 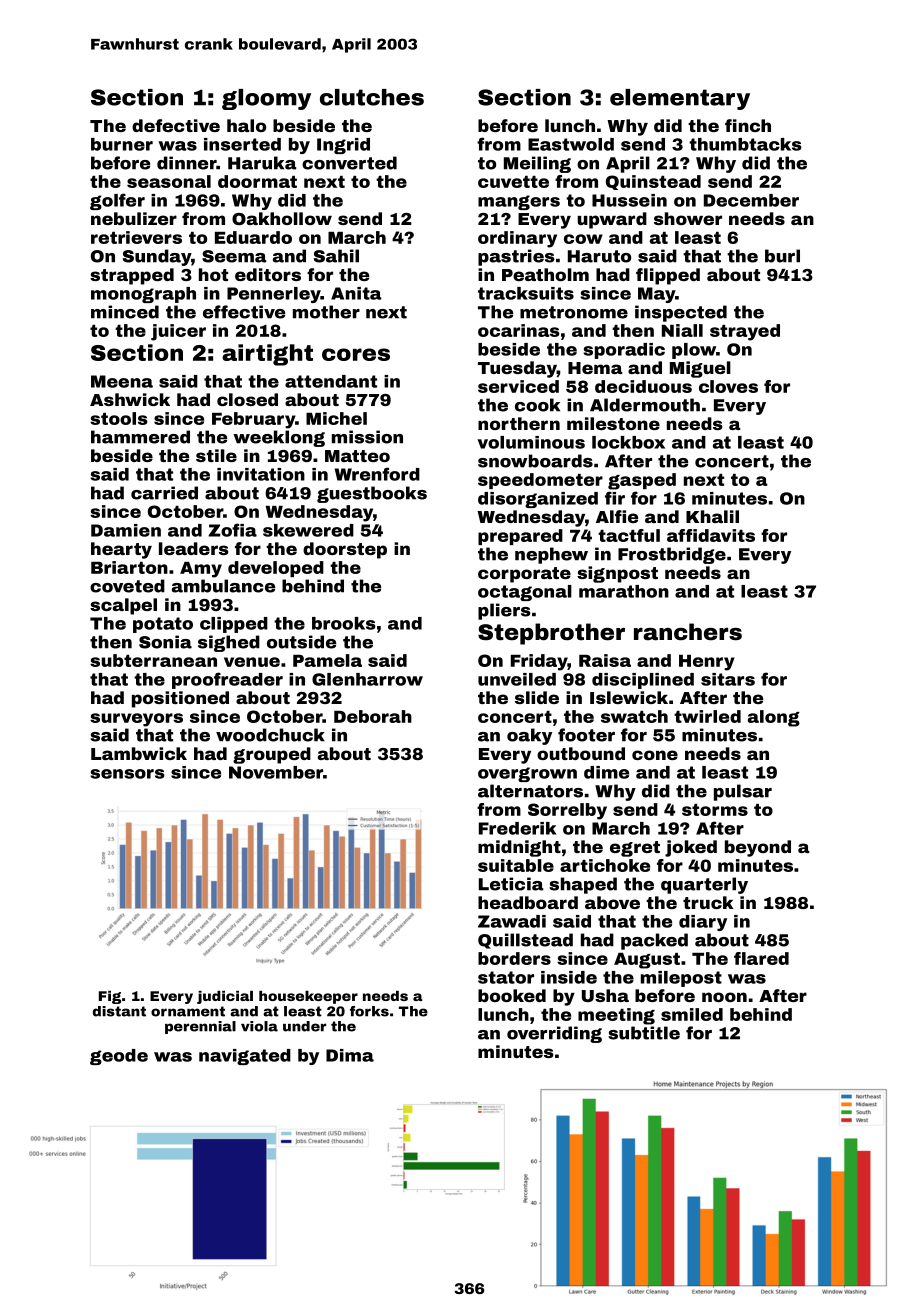 I want to click on clutches, so click(x=372, y=97).
